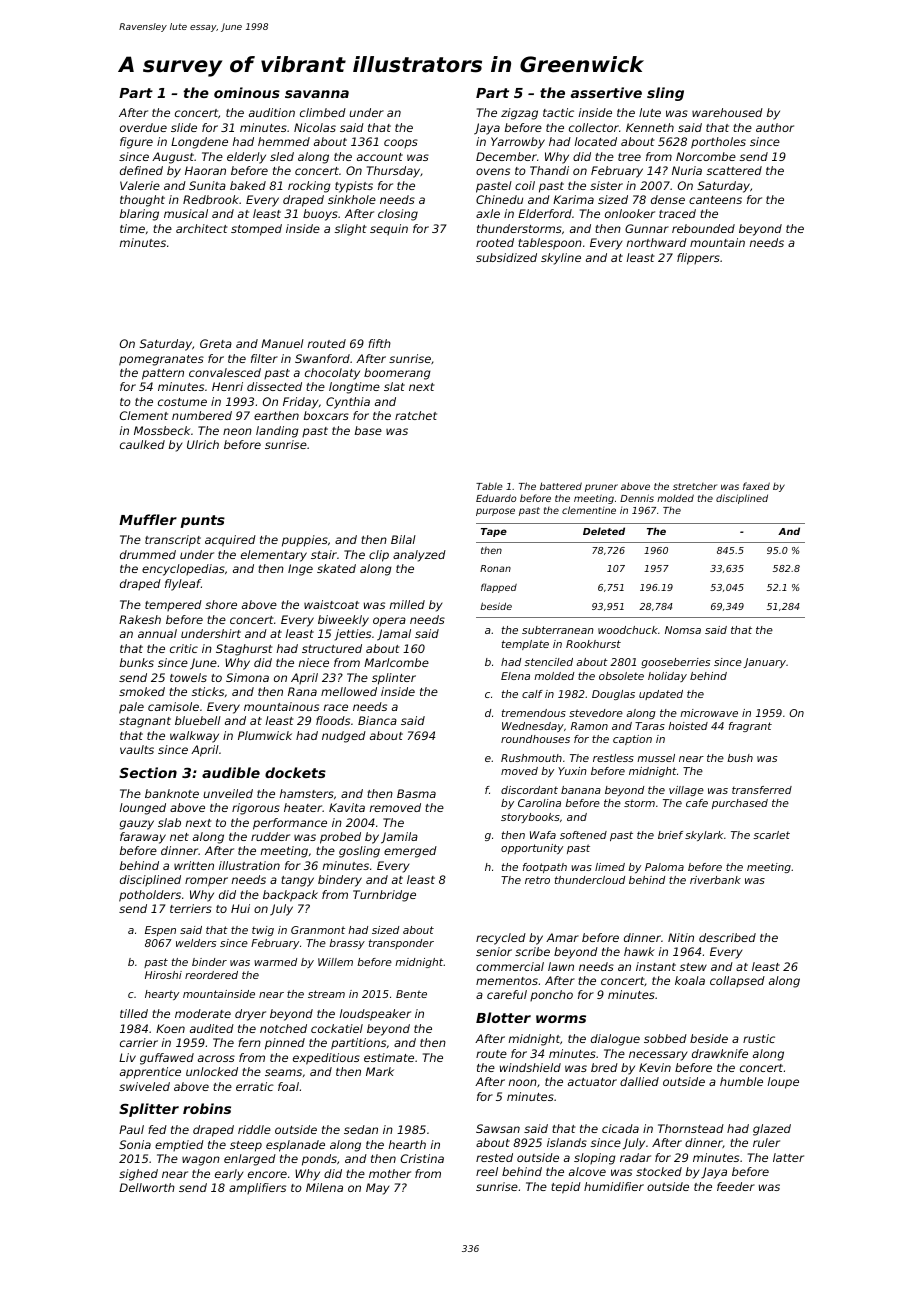 Image resolution: width=924 pixels, height=1308 pixels. What do you see at coordinates (495, 242) in the screenshot?
I see `rooted` at bounding box center [495, 242].
